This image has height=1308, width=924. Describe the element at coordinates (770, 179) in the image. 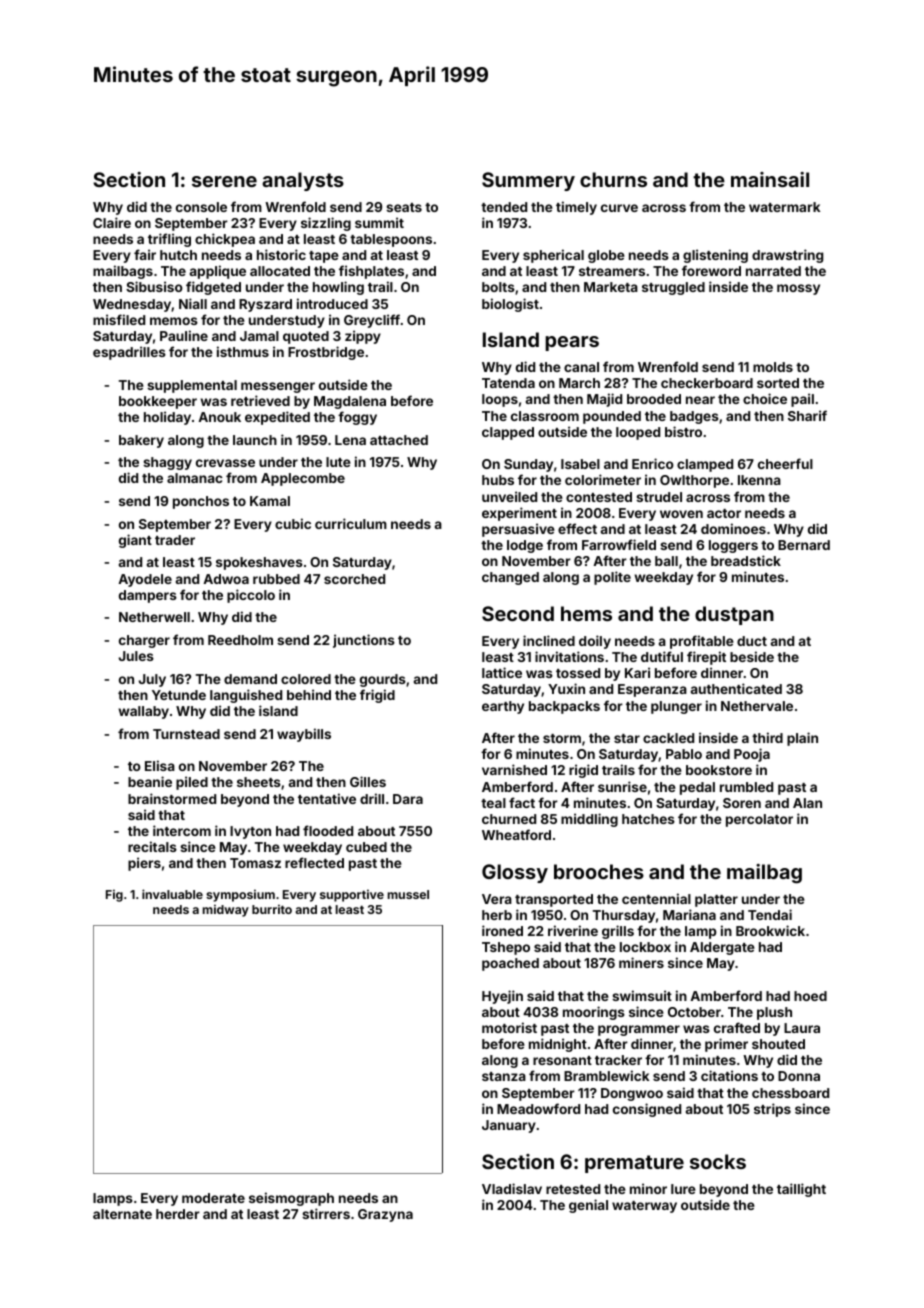

I see `mainsail` at that location.
